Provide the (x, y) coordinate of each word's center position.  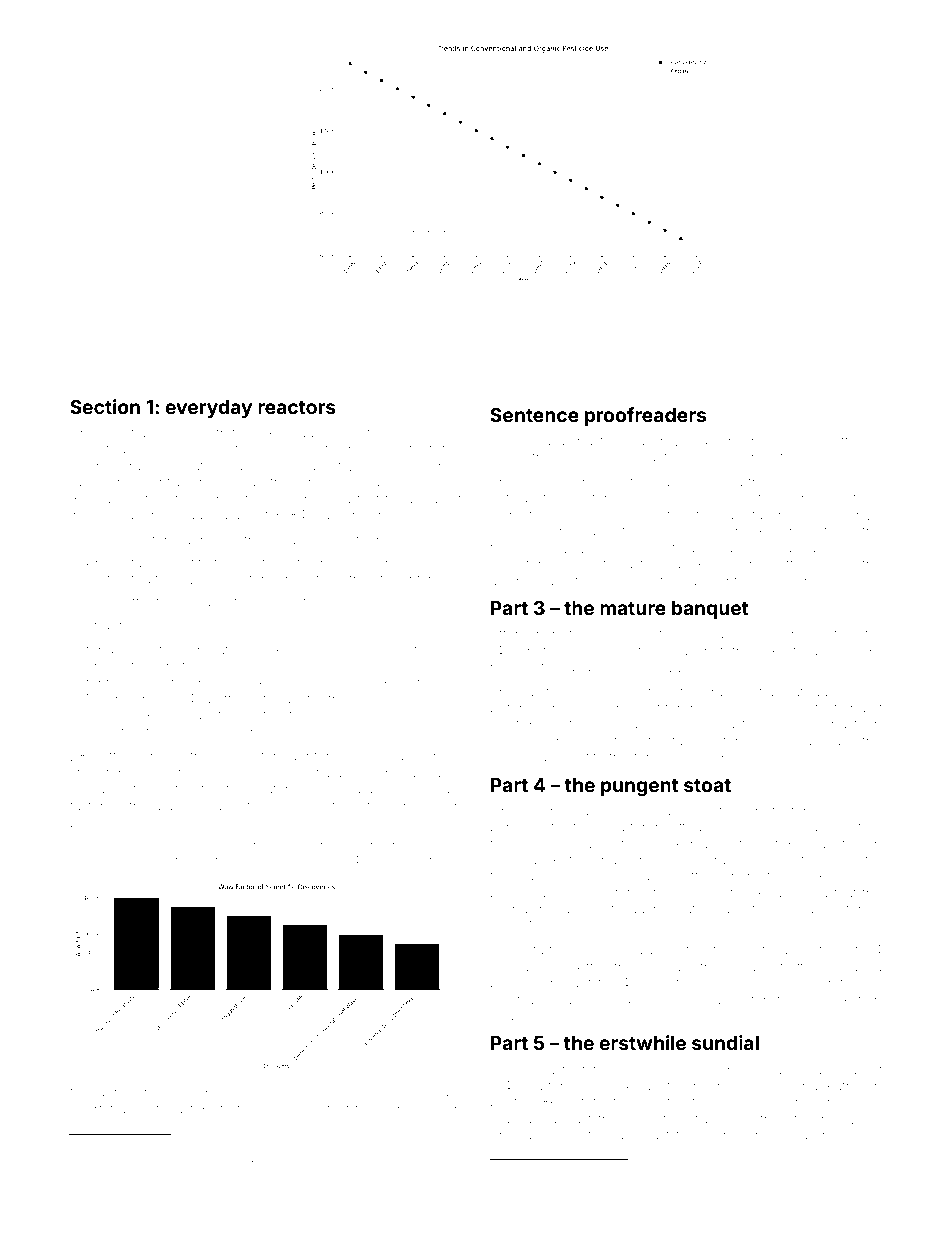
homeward (785, 441)
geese (400, 468)
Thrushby (116, 516)
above (372, 757)
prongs (790, 726)
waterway (285, 791)
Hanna (108, 1092)
